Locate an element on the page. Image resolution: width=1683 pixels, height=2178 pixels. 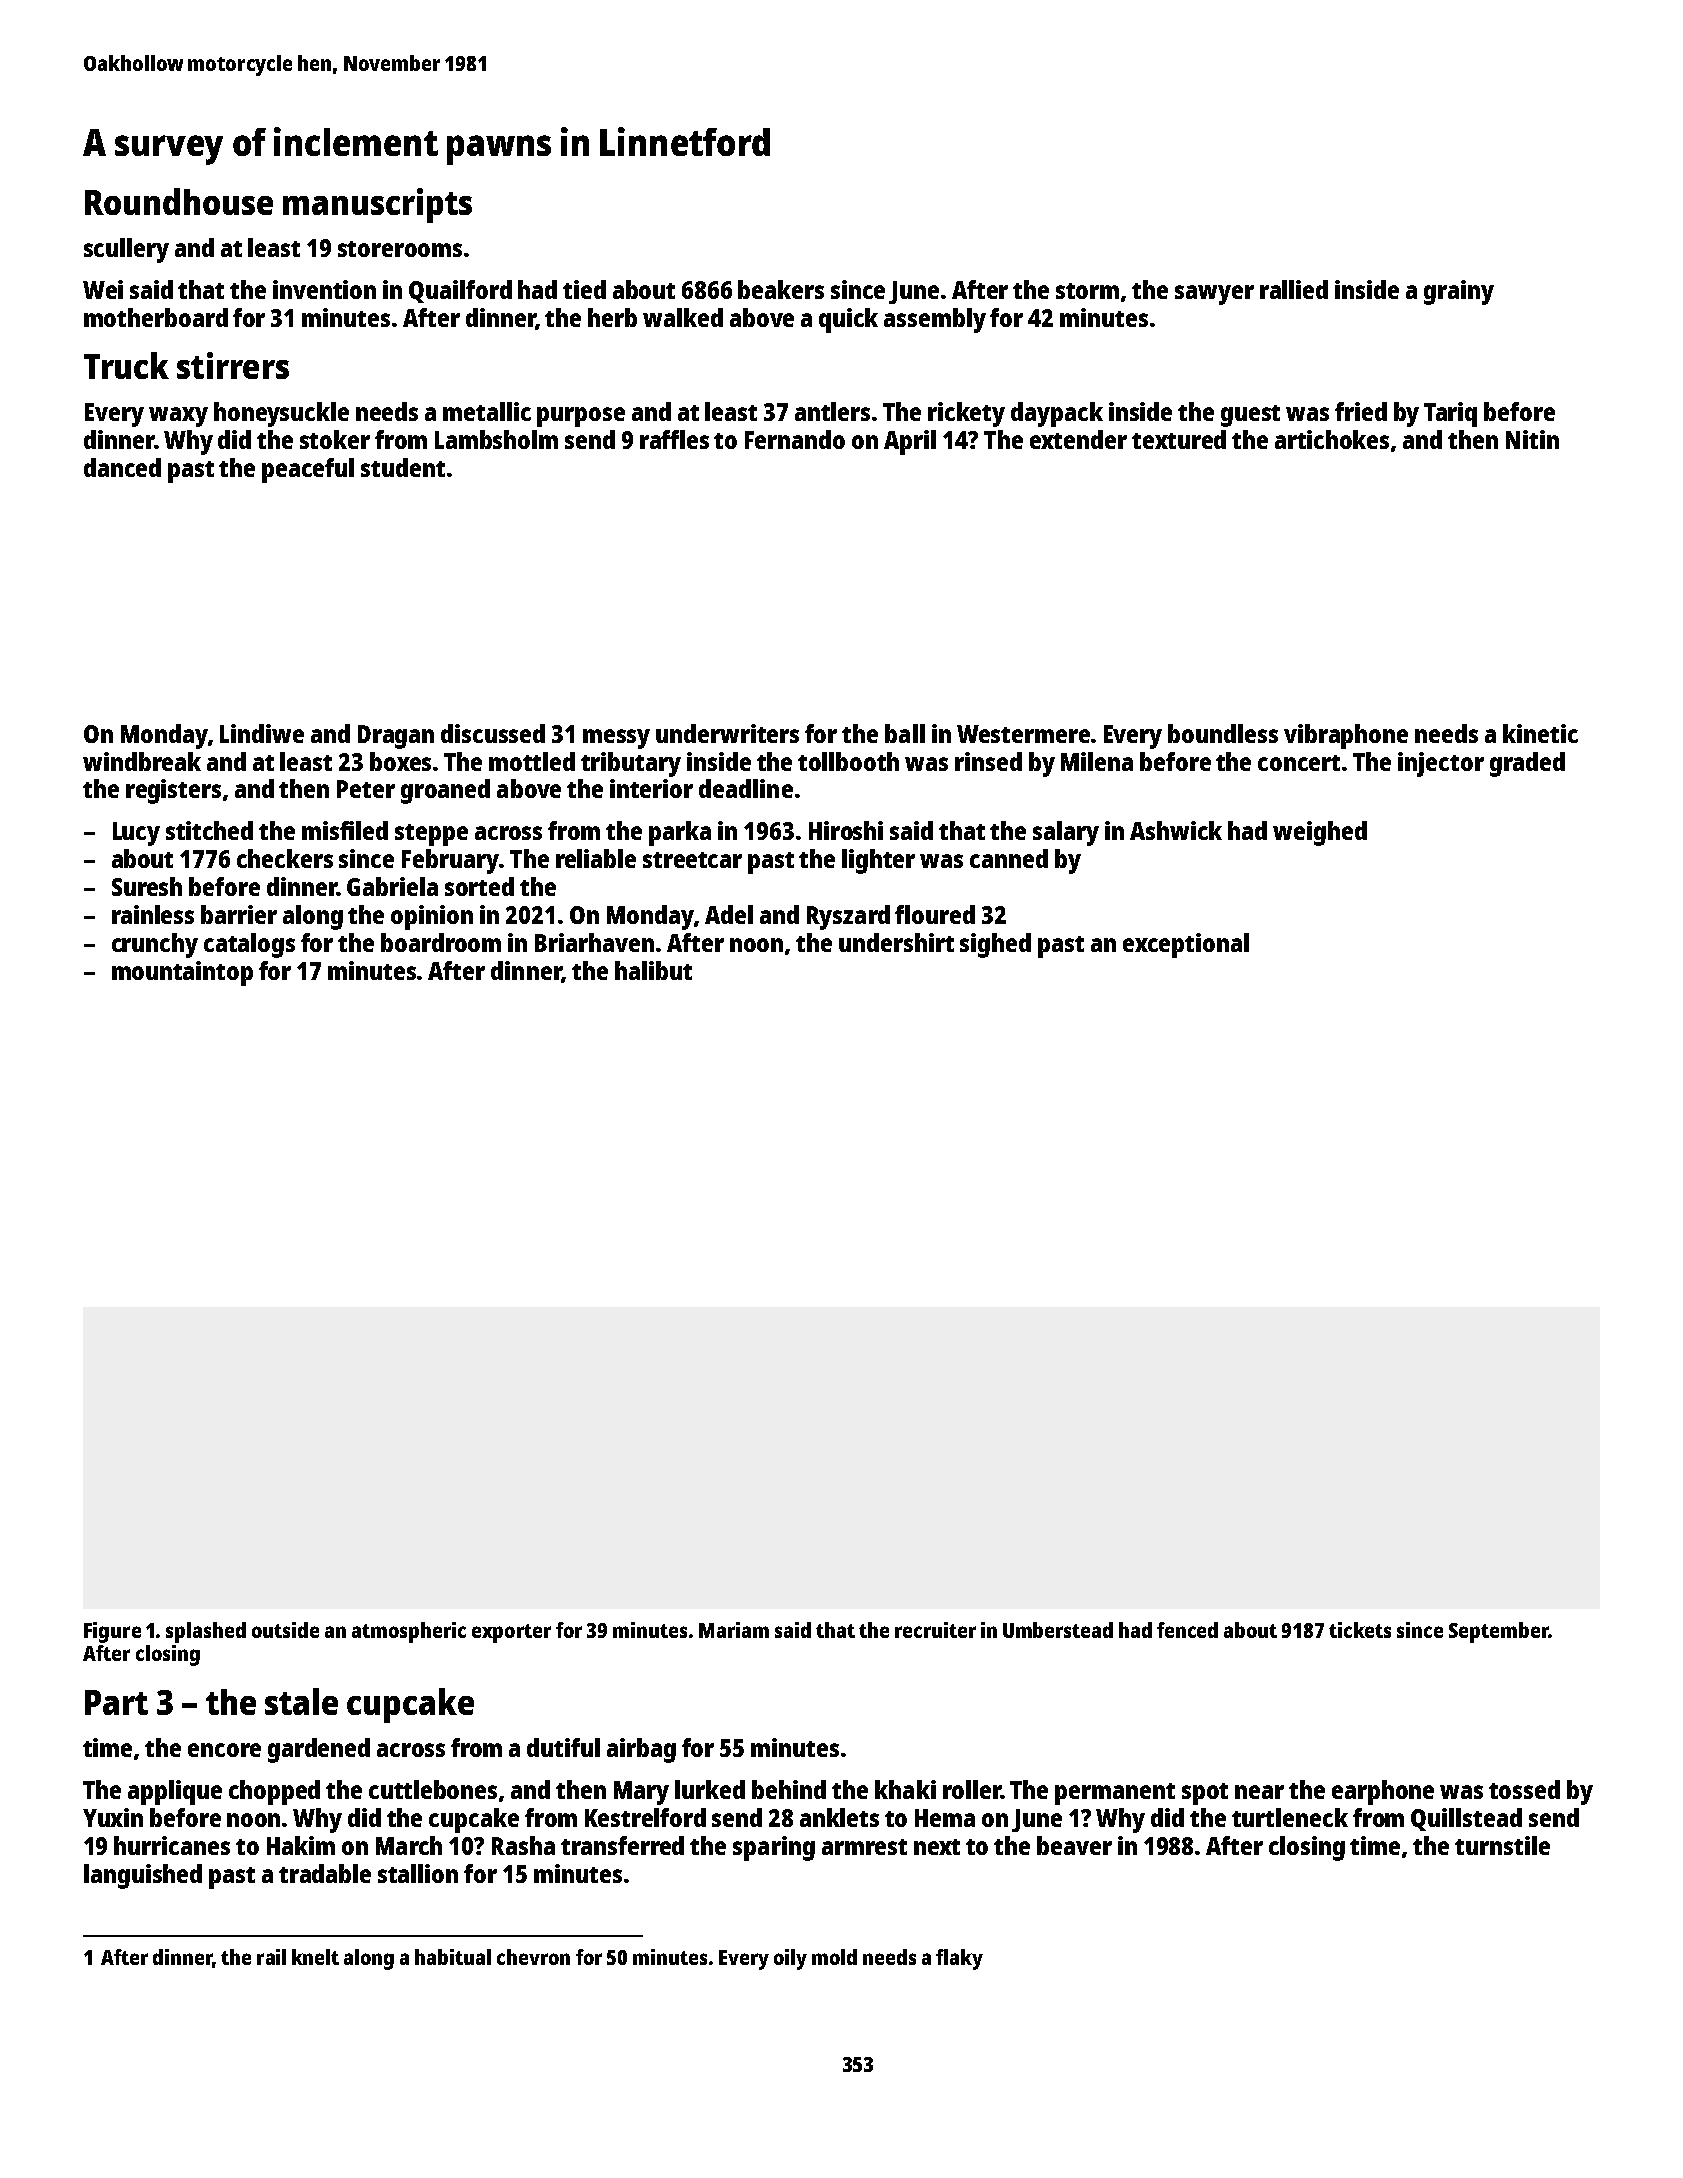
catalogs is located at coordinates (249, 945).
